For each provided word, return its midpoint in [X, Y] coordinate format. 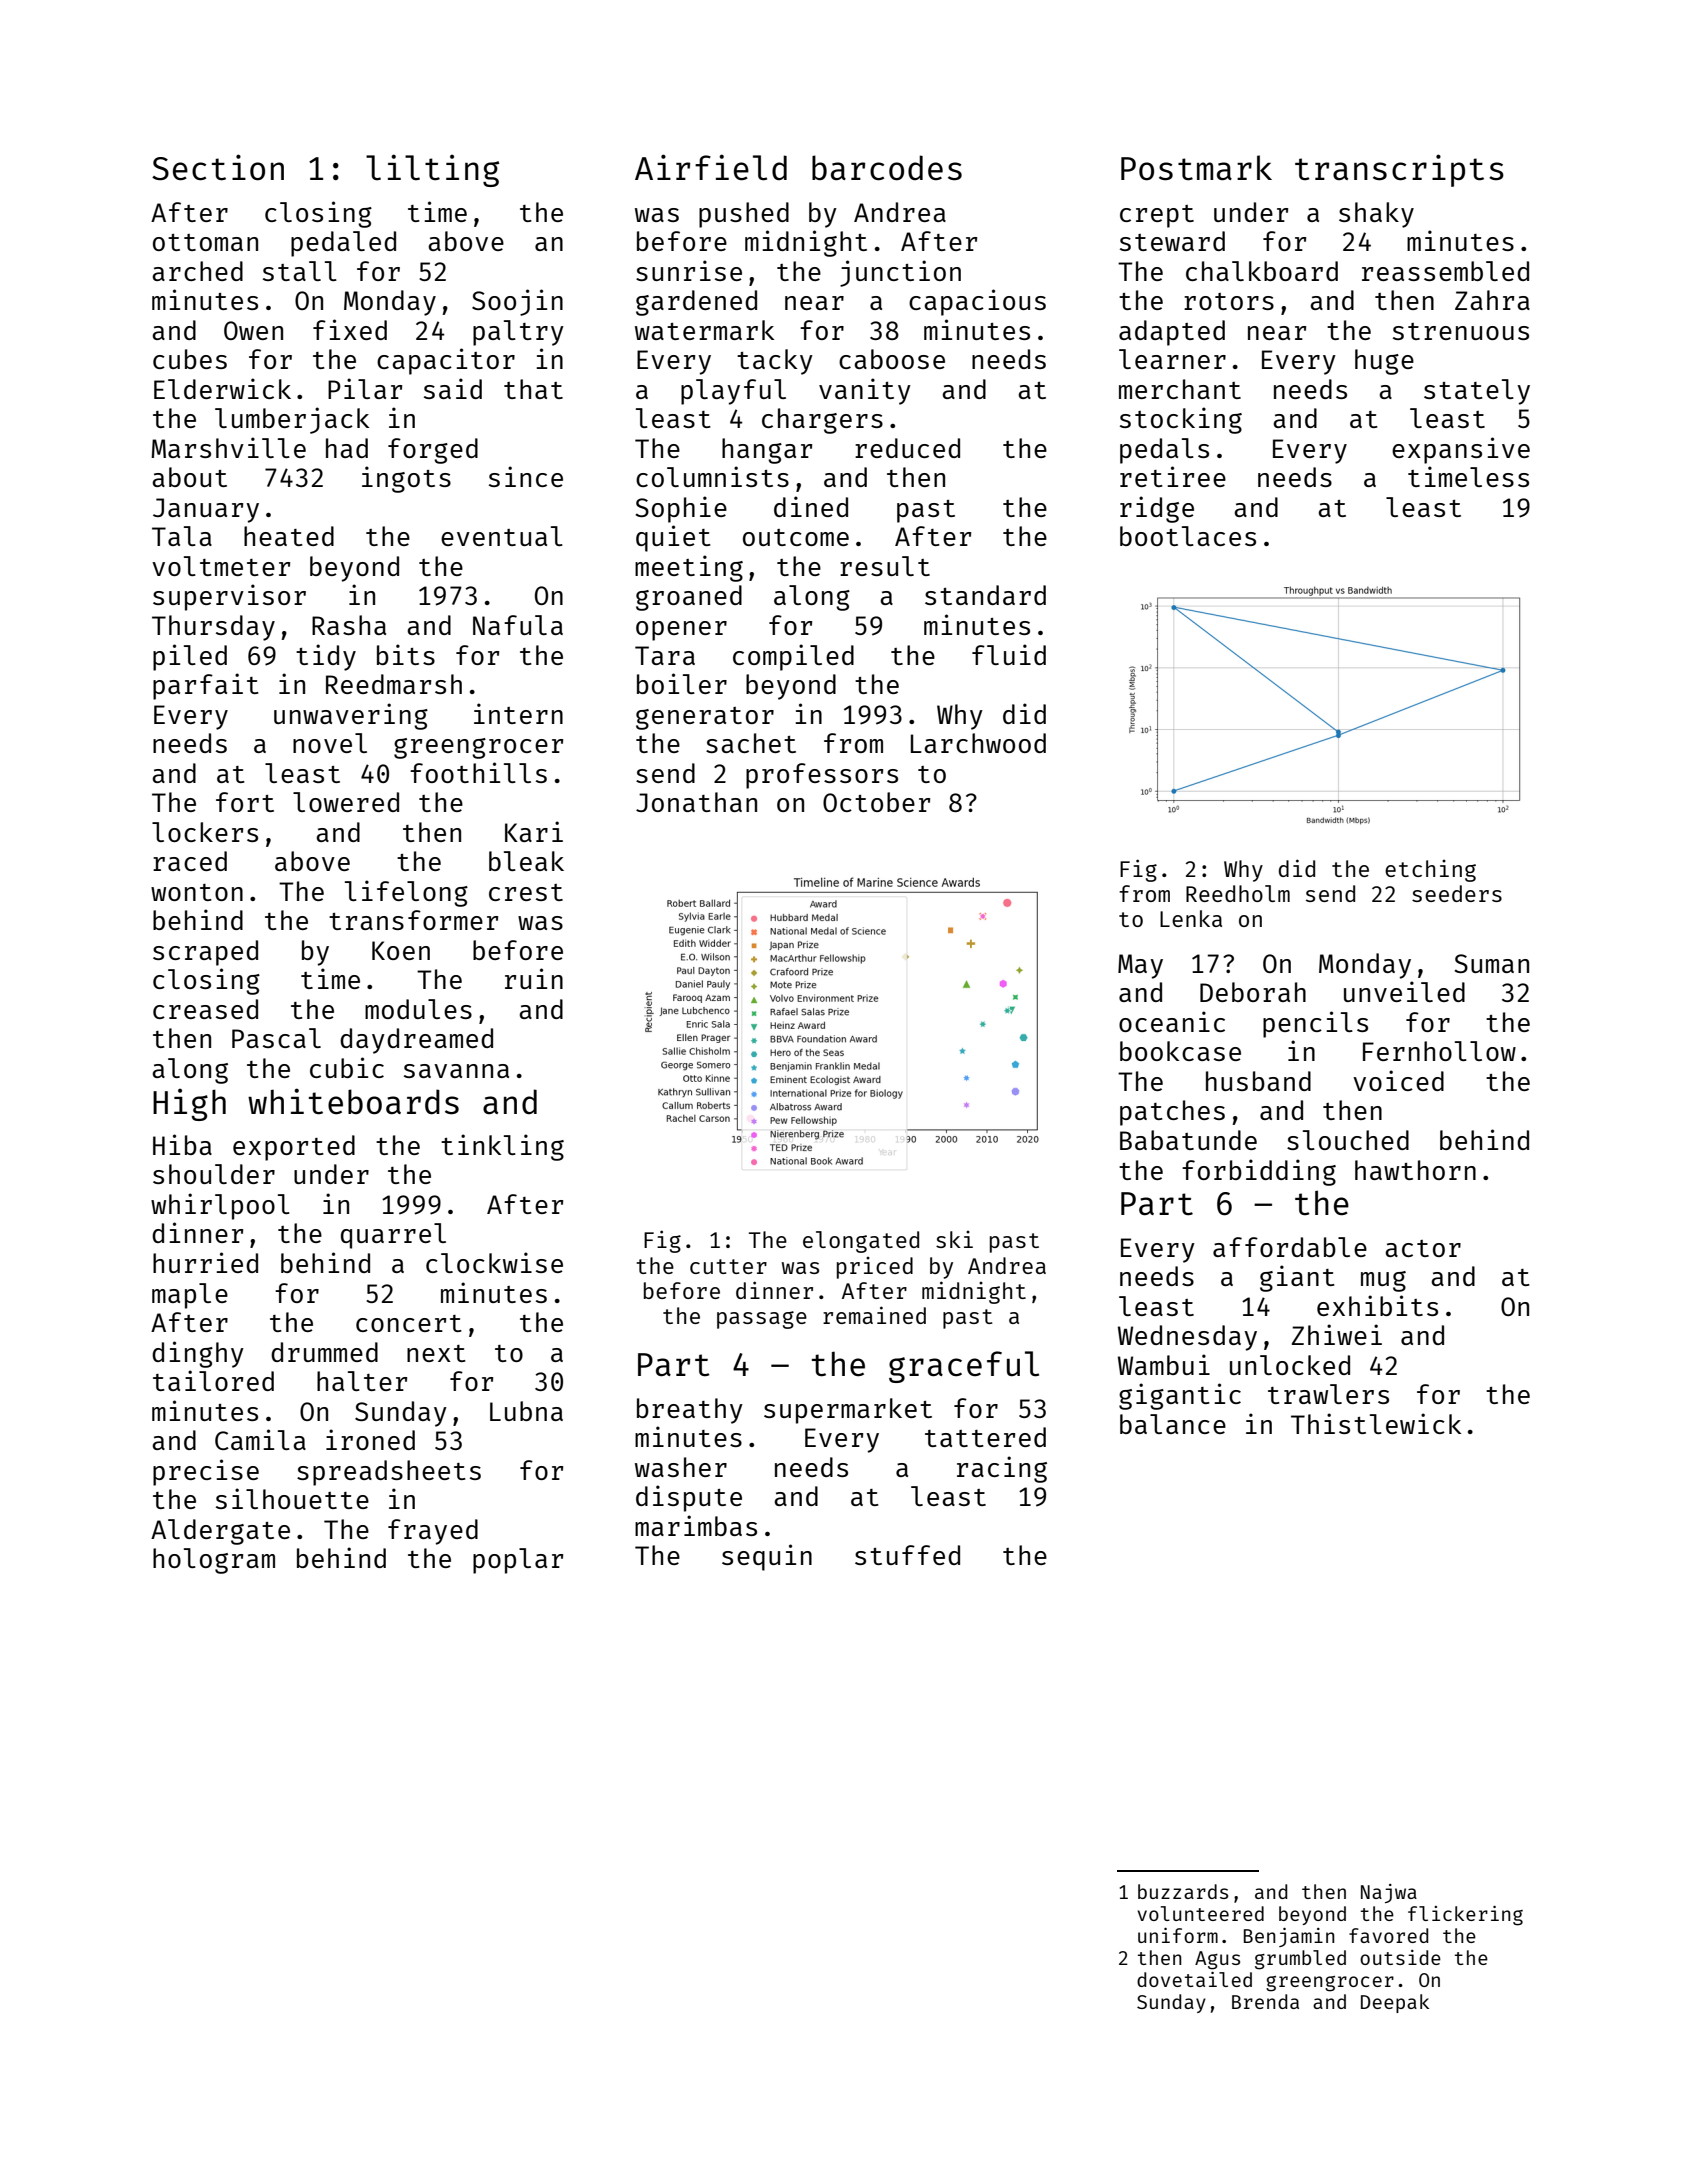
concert [409, 1323]
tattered [985, 1437]
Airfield [711, 167]
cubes [190, 359]
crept [1157, 216]
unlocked [1290, 1365]
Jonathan [696, 802]
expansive [1461, 450]
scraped [205, 953]
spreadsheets [389, 1473]
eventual [502, 536]
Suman [1491, 963]
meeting [689, 568]
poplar [518, 1561]
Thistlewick [1376, 1423]
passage [762, 1320]
